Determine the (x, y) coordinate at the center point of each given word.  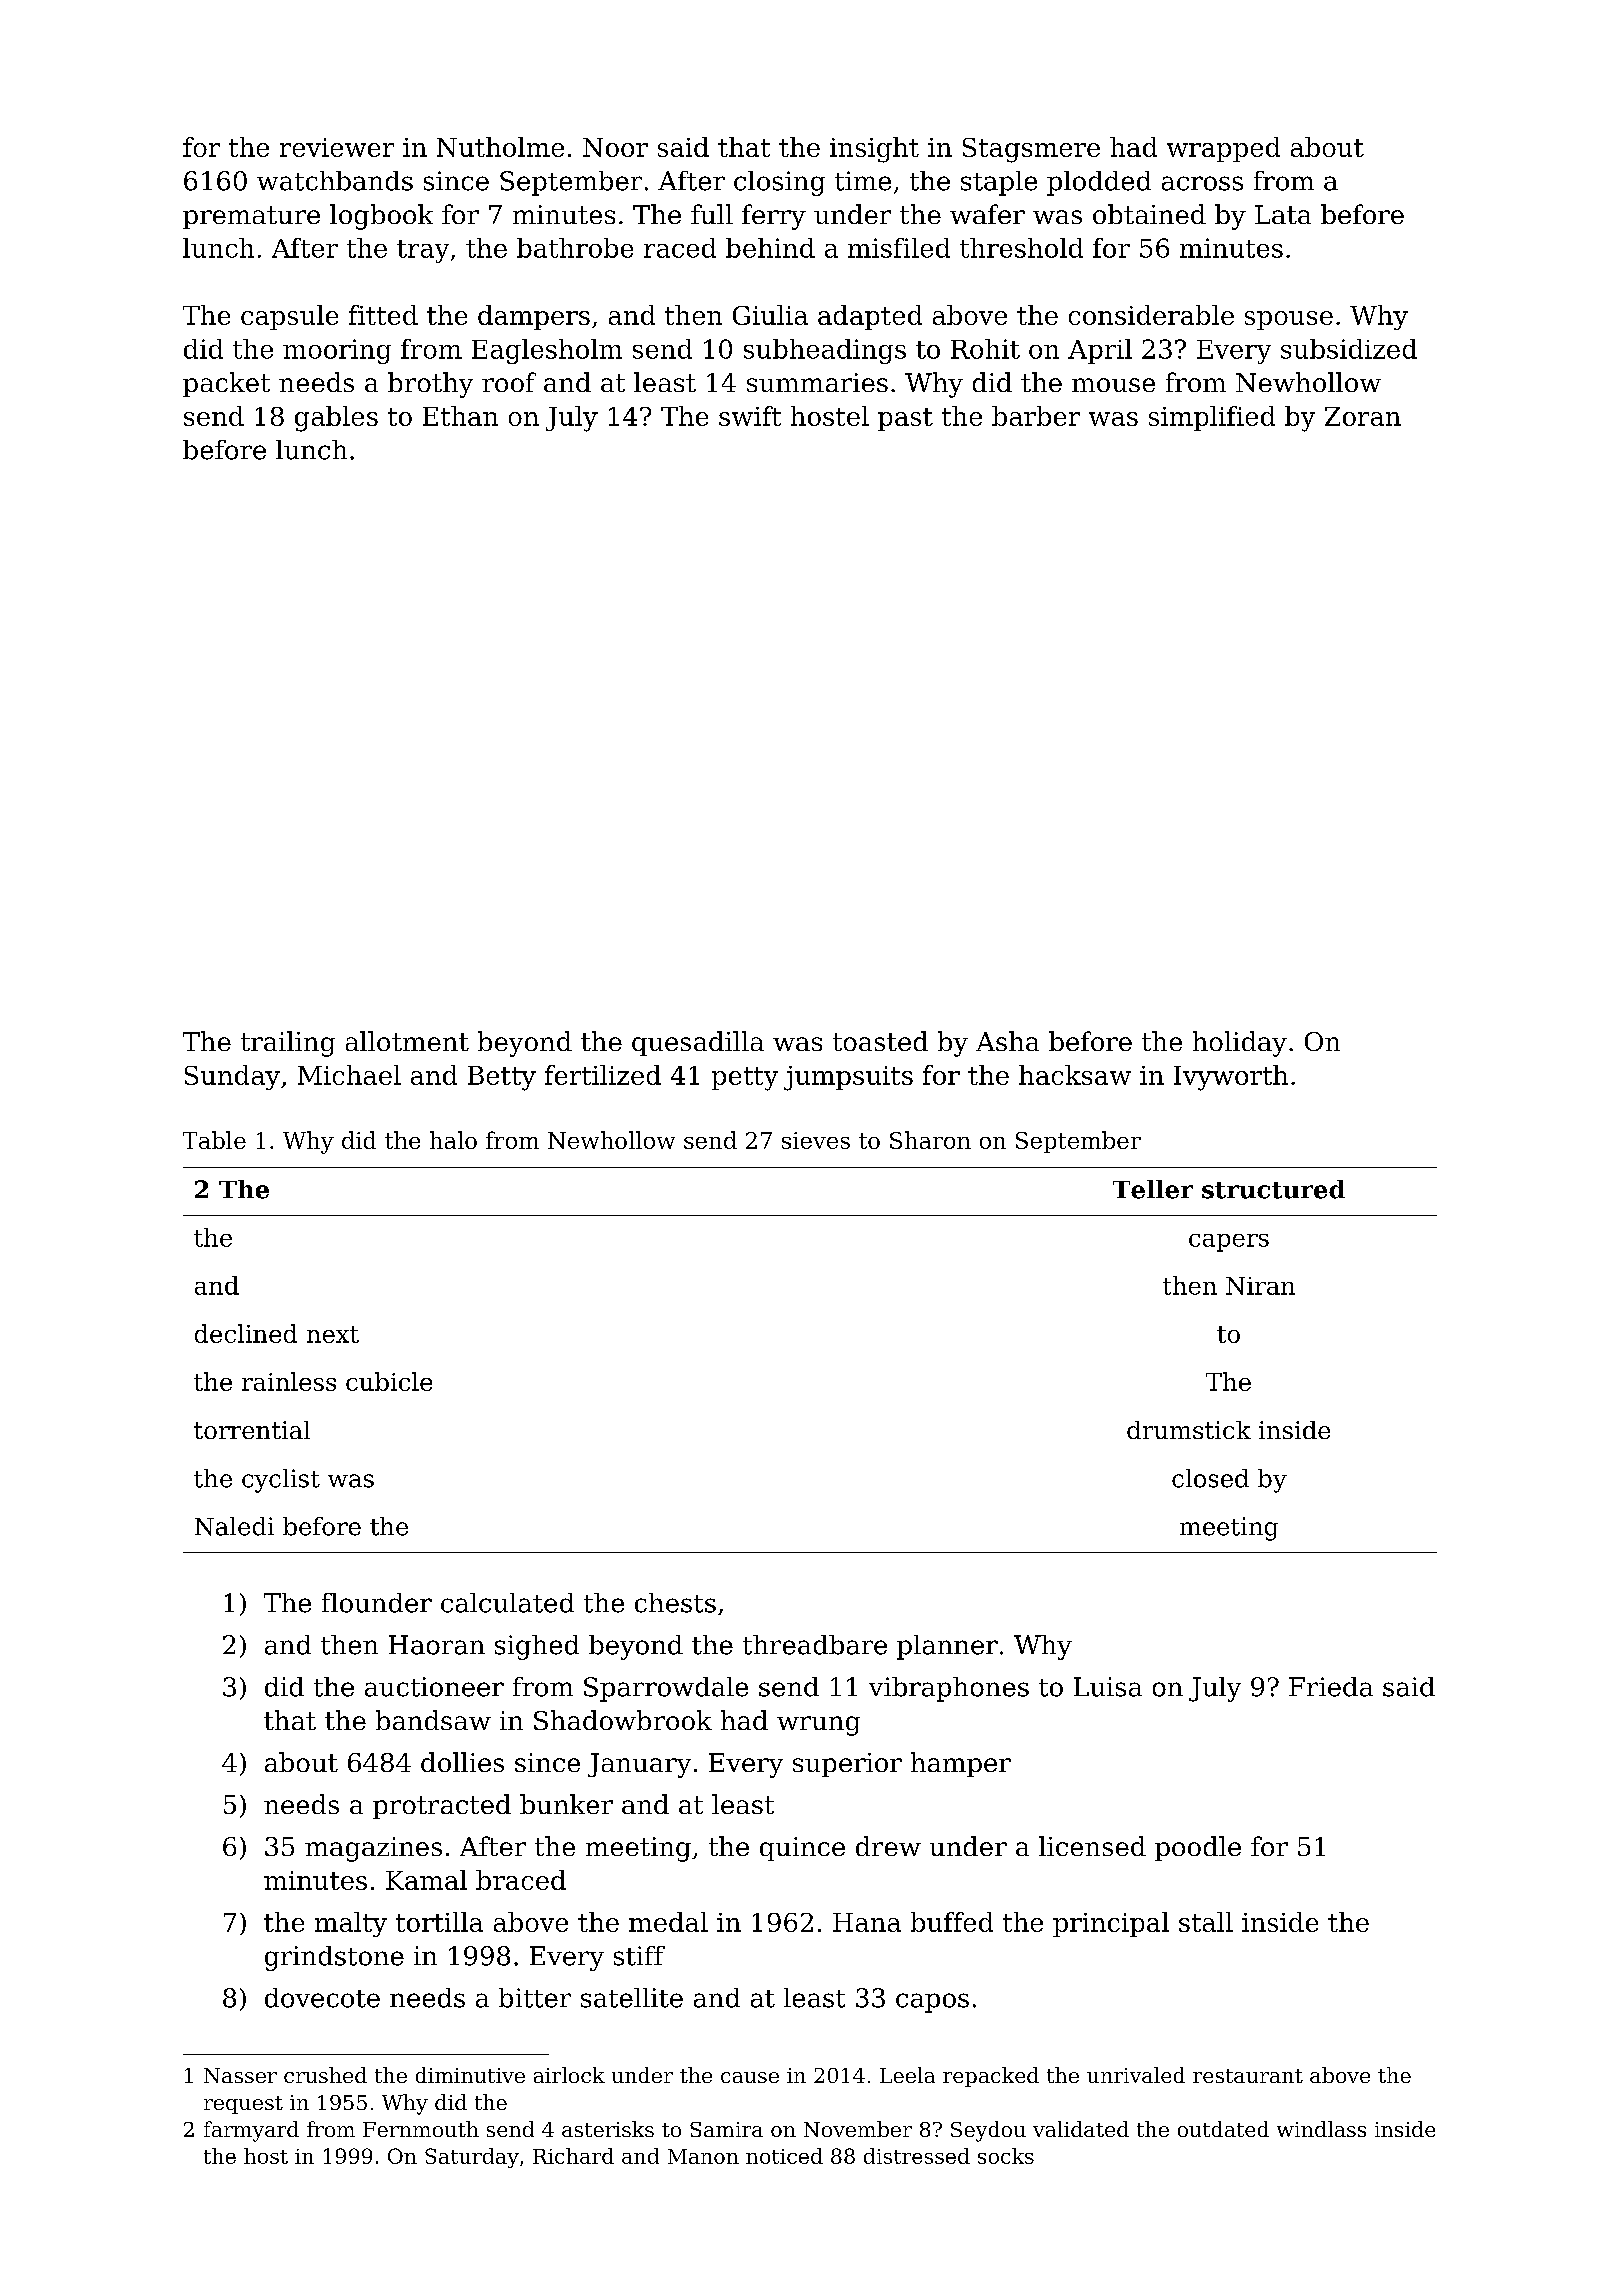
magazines (373, 1849)
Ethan (460, 416)
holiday (1240, 1044)
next (333, 1334)
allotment (407, 1041)
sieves (816, 1140)
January (639, 1765)
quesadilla (698, 1043)
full (712, 214)
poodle (1198, 1848)
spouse (1289, 320)
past (905, 419)
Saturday (472, 2158)
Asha (1007, 1041)
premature (251, 217)
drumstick (1189, 1430)
